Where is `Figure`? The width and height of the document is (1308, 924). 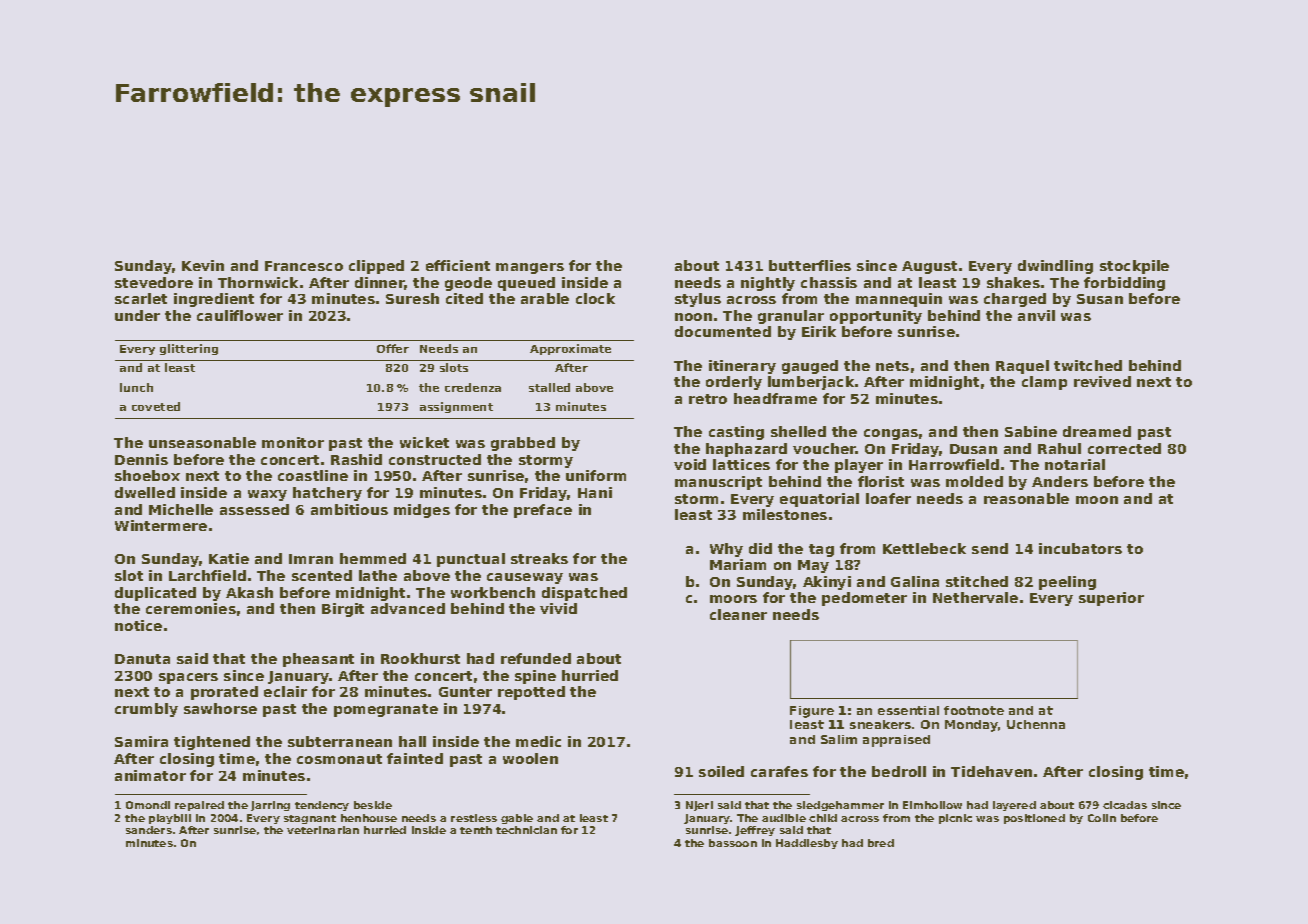
Figure is located at coordinates (812, 712).
